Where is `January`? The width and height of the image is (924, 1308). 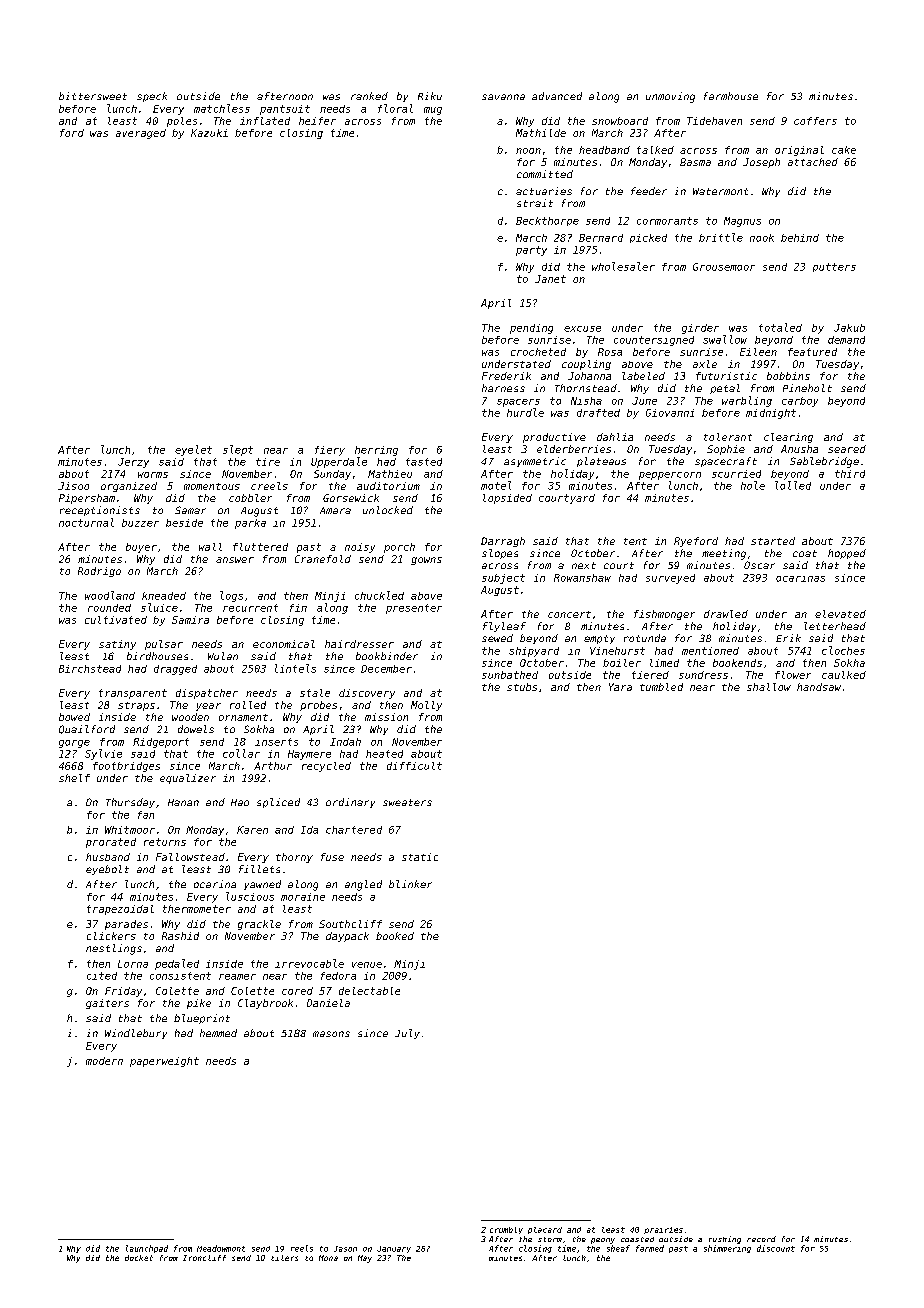 January is located at coordinates (394, 1249).
